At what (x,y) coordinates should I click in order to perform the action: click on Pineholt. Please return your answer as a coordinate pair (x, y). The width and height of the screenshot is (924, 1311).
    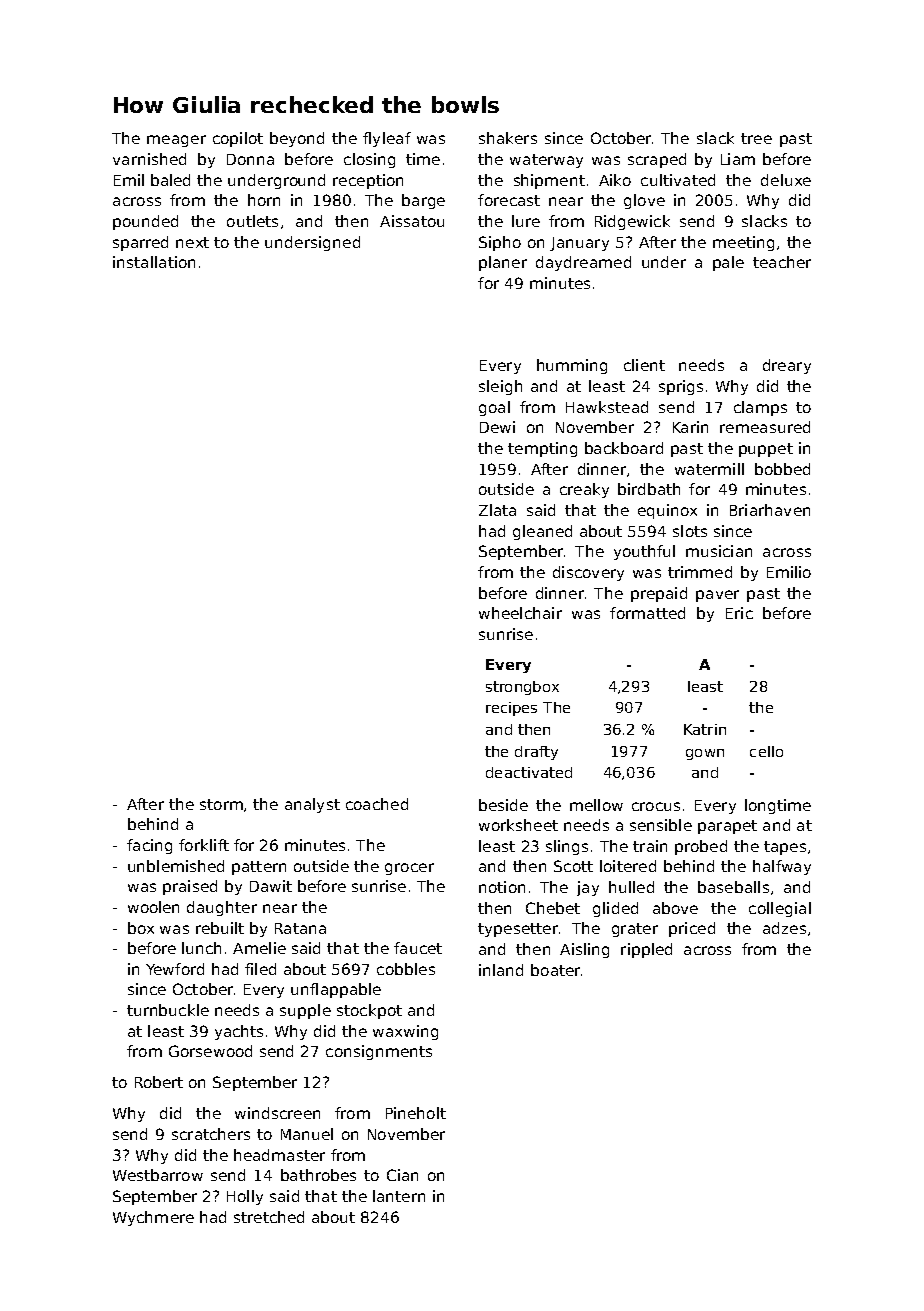
    Looking at the image, I should click on (416, 1113).
